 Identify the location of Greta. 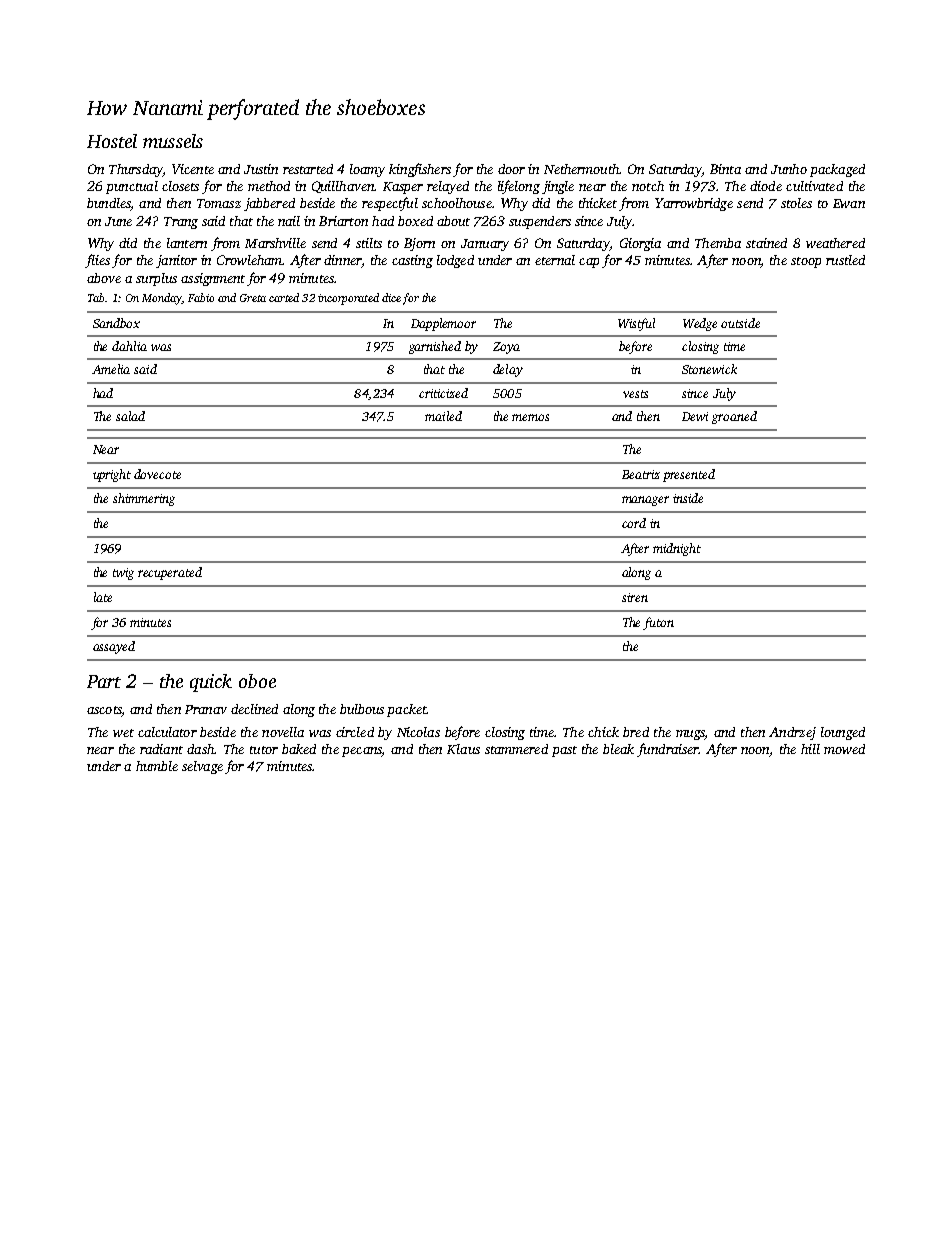
(253, 298).
